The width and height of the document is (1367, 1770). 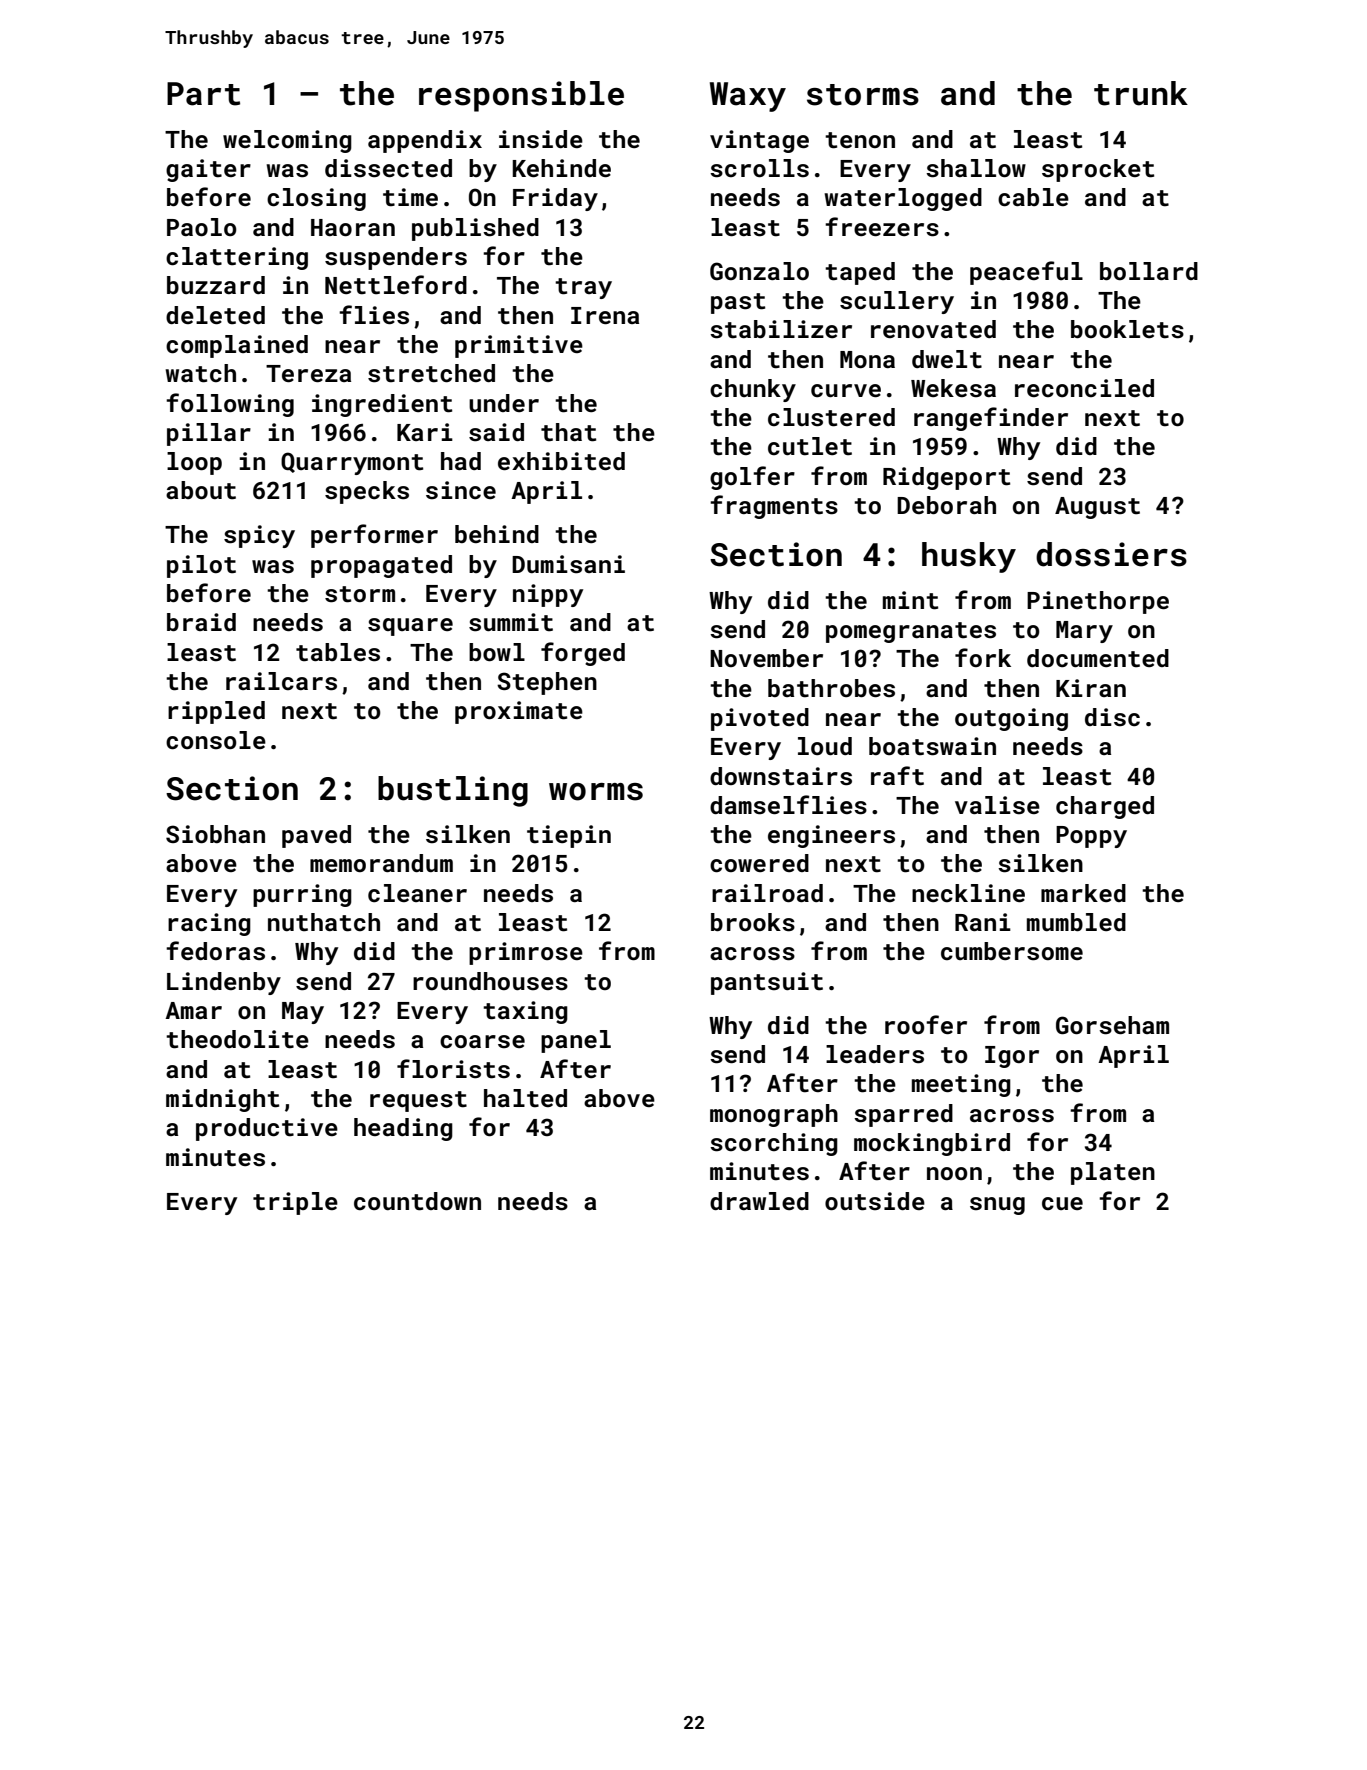 What do you see at coordinates (417, 1201) in the document?
I see `countdown` at bounding box center [417, 1201].
